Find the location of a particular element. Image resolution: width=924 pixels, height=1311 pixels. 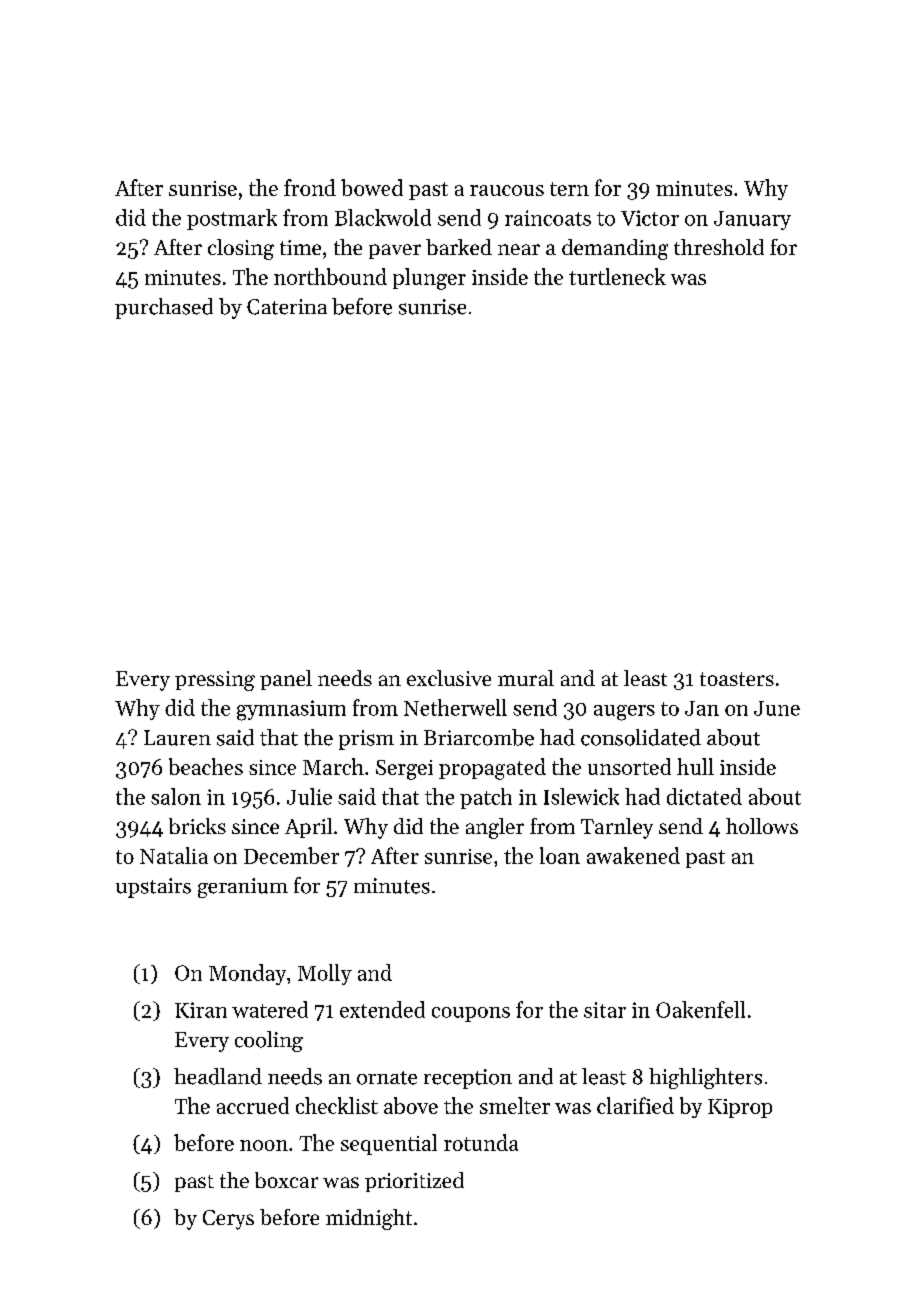

mural is located at coordinates (526, 678).
